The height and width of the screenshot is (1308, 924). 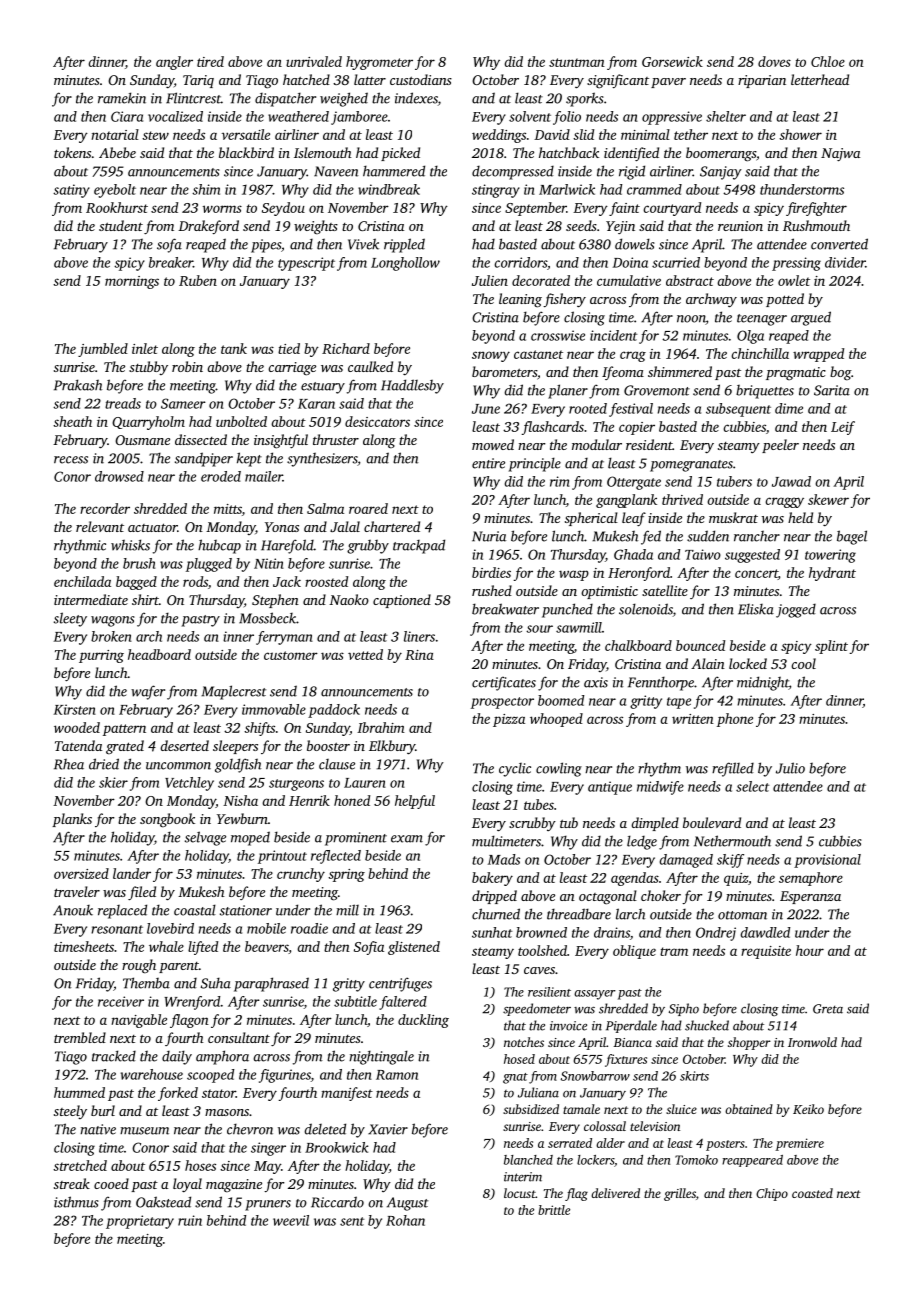 What do you see at coordinates (832, 390) in the screenshot?
I see `Sarita` at bounding box center [832, 390].
